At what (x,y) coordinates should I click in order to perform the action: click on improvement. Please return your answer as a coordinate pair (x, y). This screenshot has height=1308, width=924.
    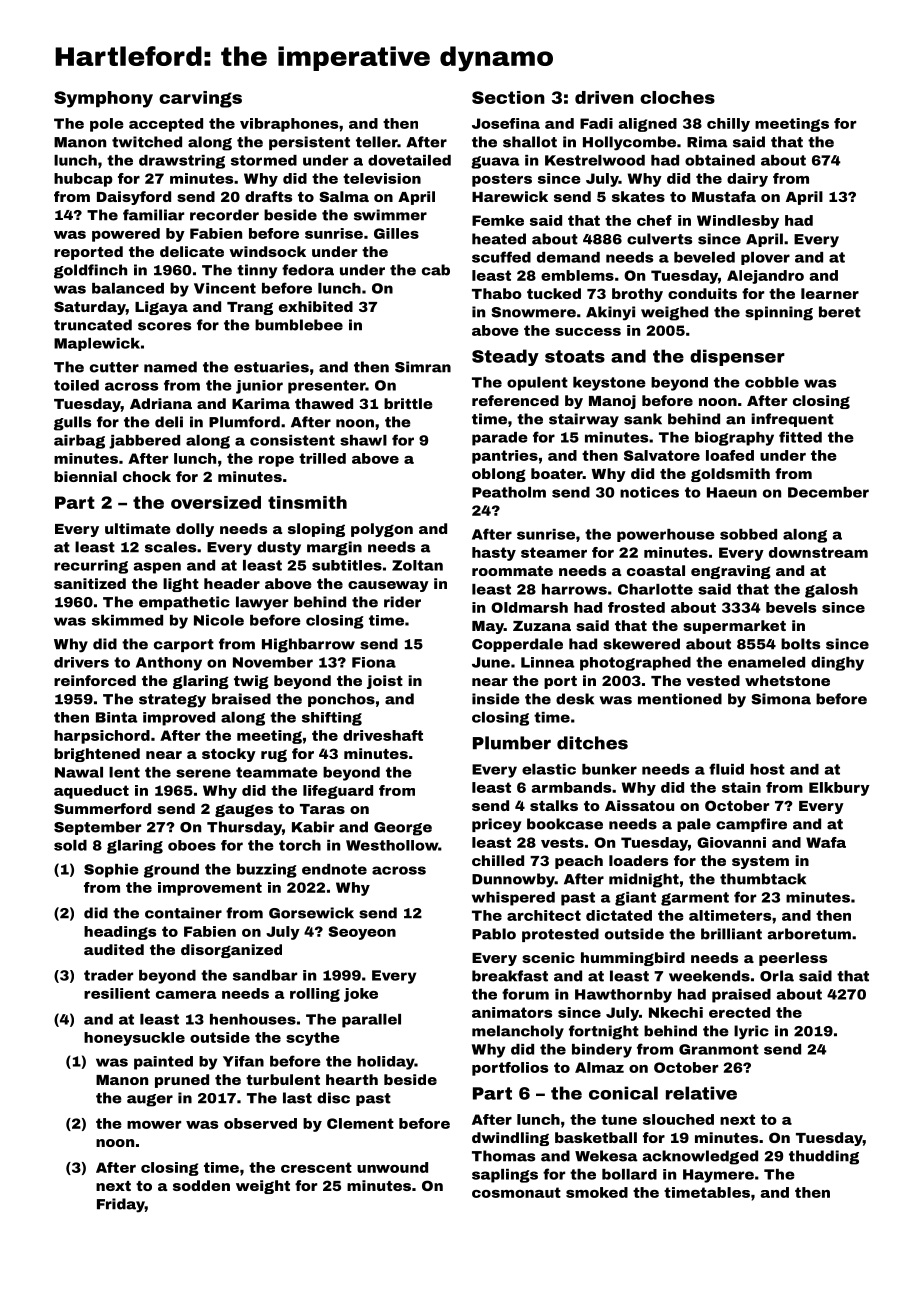
    Looking at the image, I should click on (210, 889).
